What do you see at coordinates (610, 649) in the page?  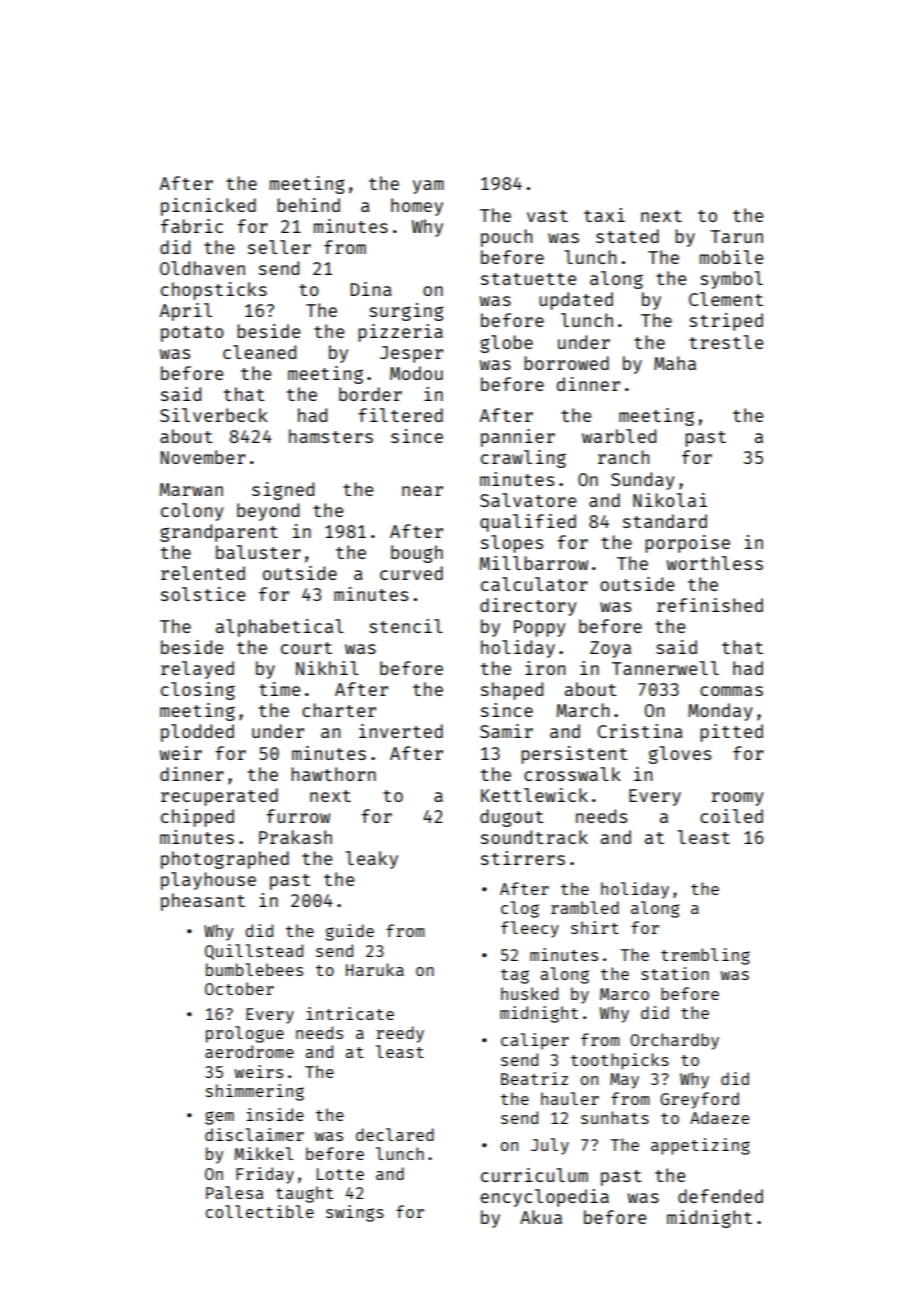 I see `Zoya` at bounding box center [610, 649].
